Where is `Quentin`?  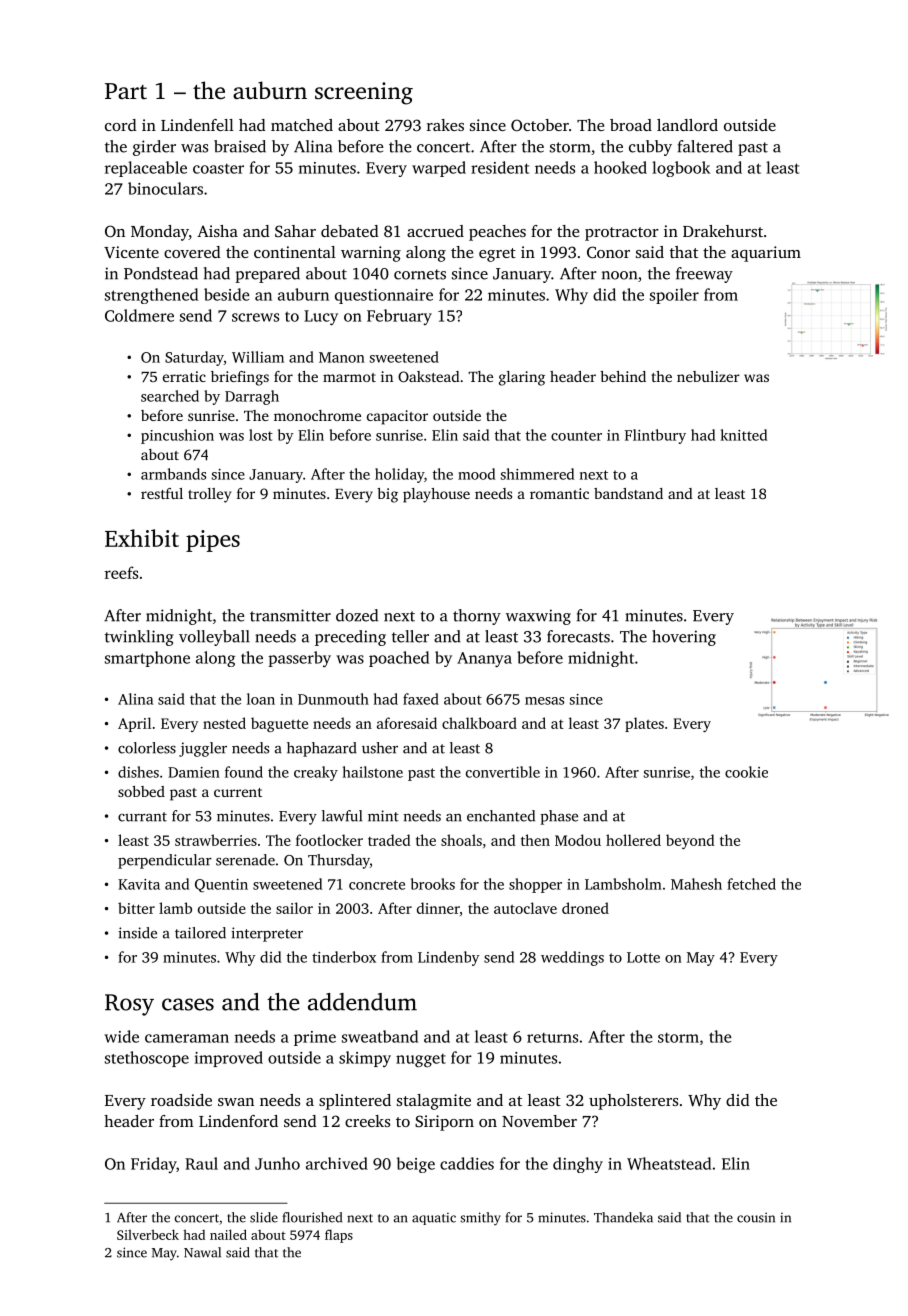 Quentin is located at coordinates (221, 885).
